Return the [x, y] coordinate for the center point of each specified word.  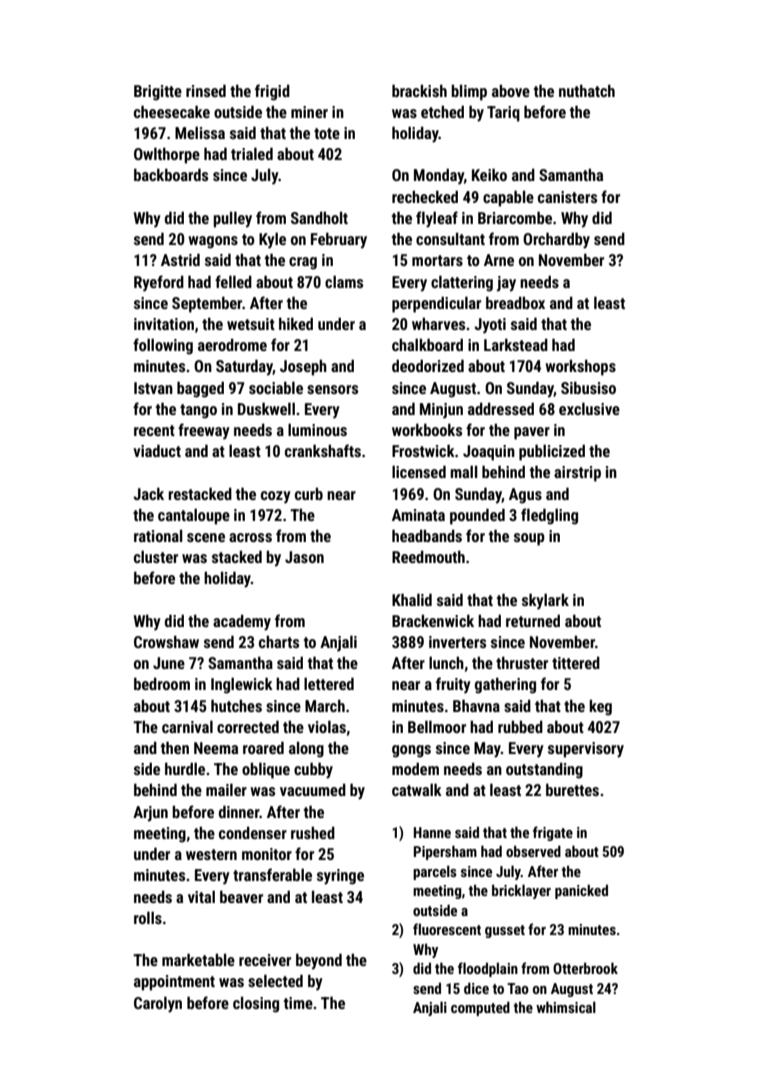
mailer [226, 789]
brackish [419, 90]
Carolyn [158, 1004]
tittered [576, 662]
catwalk [417, 789]
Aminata [418, 515]
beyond [319, 961]
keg [600, 707]
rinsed [206, 90]
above [511, 90]
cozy [276, 497]
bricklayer [521, 891]
